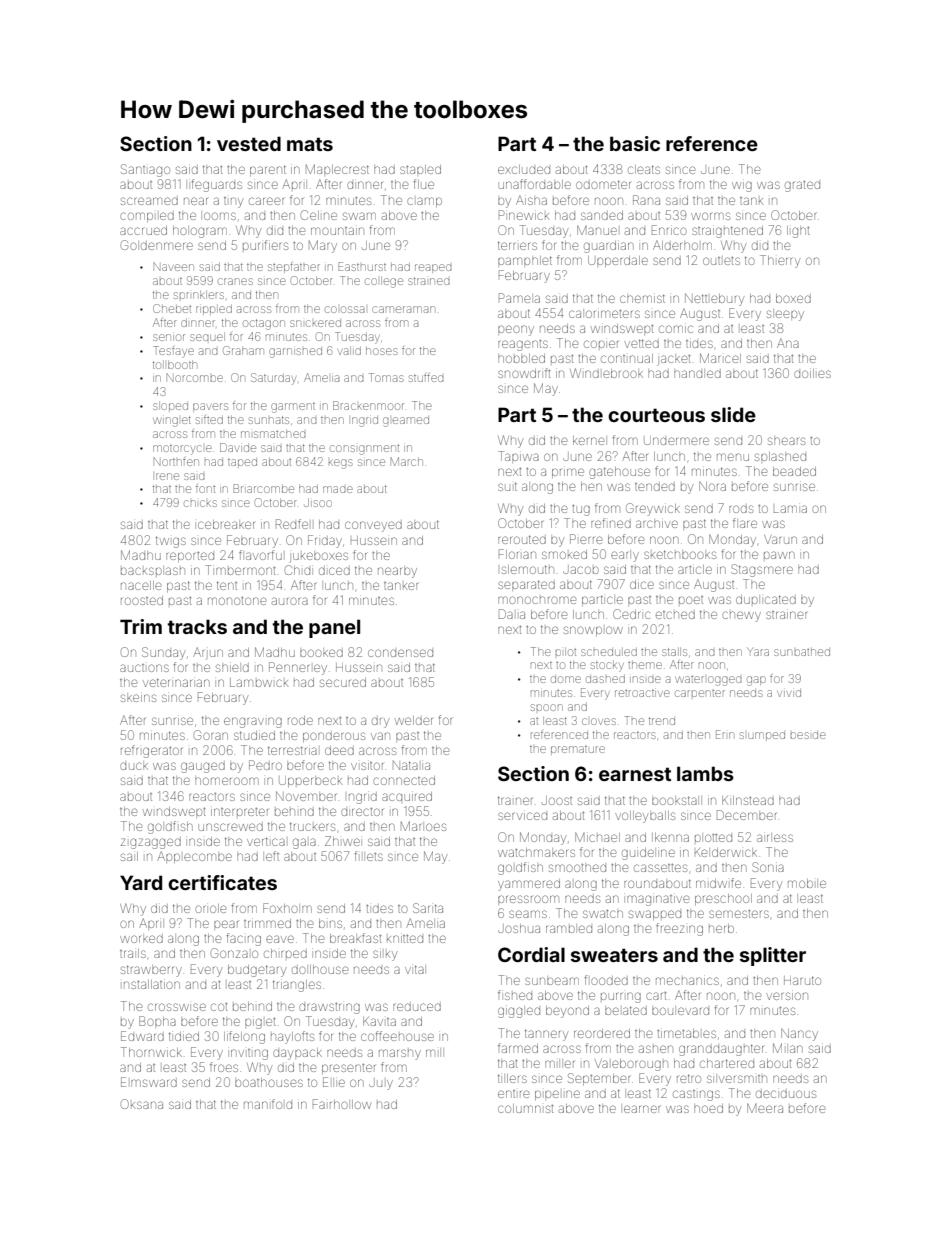  What do you see at coordinates (144, 668) in the screenshot?
I see `auctions` at bounding box center [144, 668].
